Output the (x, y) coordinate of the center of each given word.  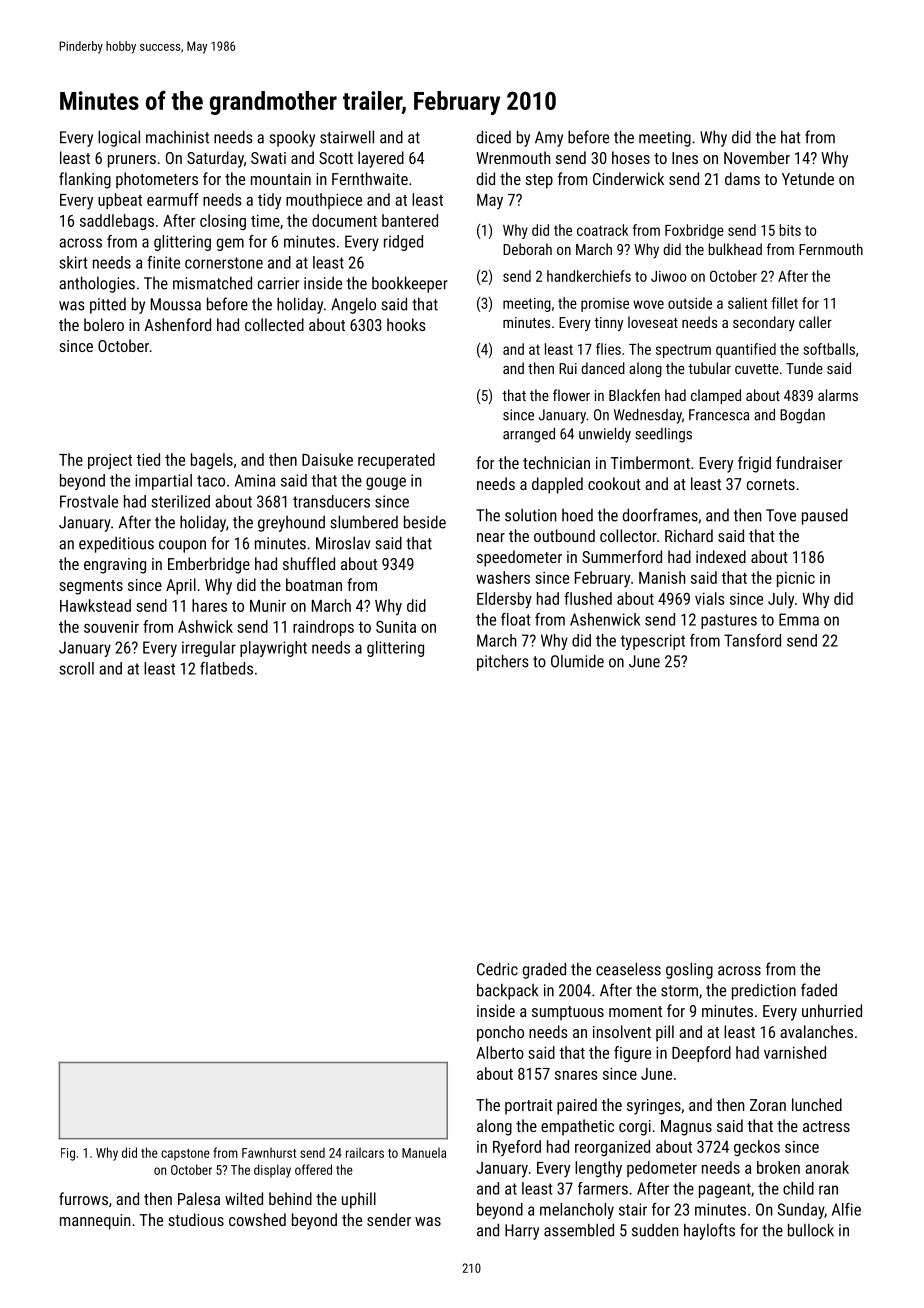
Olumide (577, 661)
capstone (185, 1155)
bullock (811, 1230)
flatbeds (226, 668)
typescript (652, 642)
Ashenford (178, 324)
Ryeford (517, 1148)
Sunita (396, 627)
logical (119, 138)
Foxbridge (694, 231)
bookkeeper (410, 284)
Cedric (497, 969)
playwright (273, 649)
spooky (292, 139)
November (757, 157)
